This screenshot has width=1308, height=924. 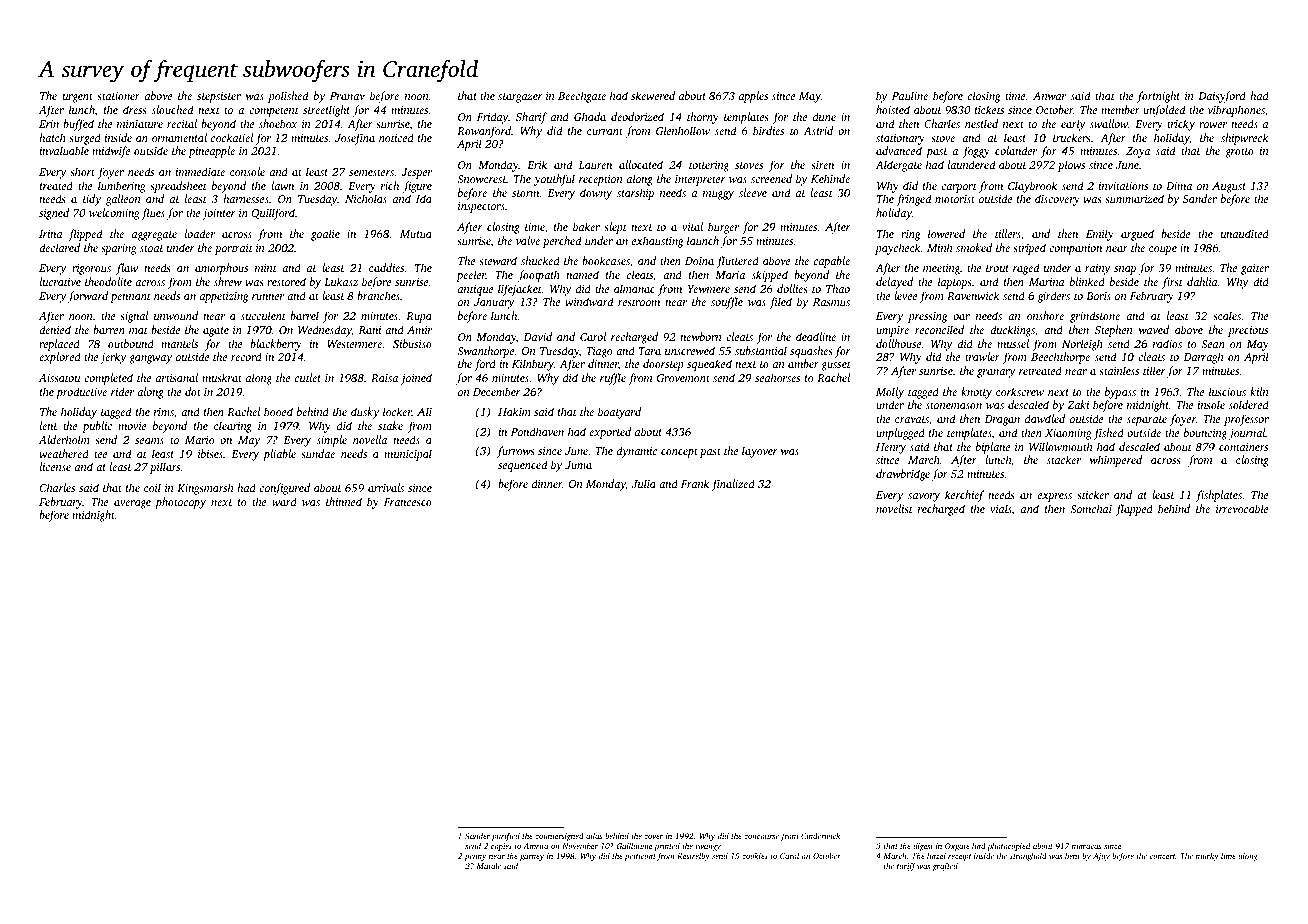 What do you see at coordinates (594, 836) in the screenshot?
I see `atlas` at bounding box center [594, 836].
